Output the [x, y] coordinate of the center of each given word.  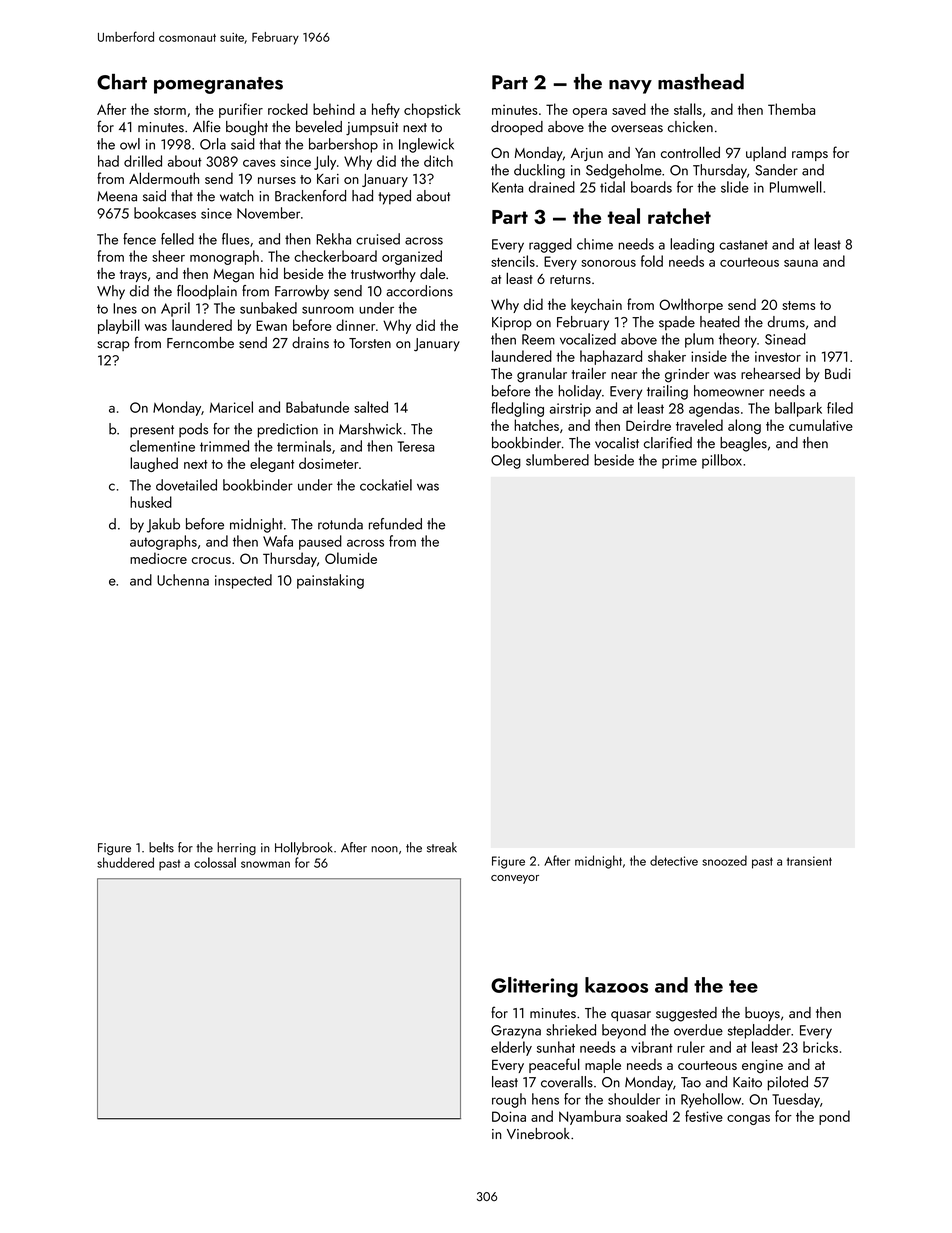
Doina [509, 1116]
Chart [122, 82]
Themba [791, 109]
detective [674, 860]
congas [748, 1120]
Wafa [278, 541]
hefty [386, 110]
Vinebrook [538, 1133]
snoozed [724, 860]
